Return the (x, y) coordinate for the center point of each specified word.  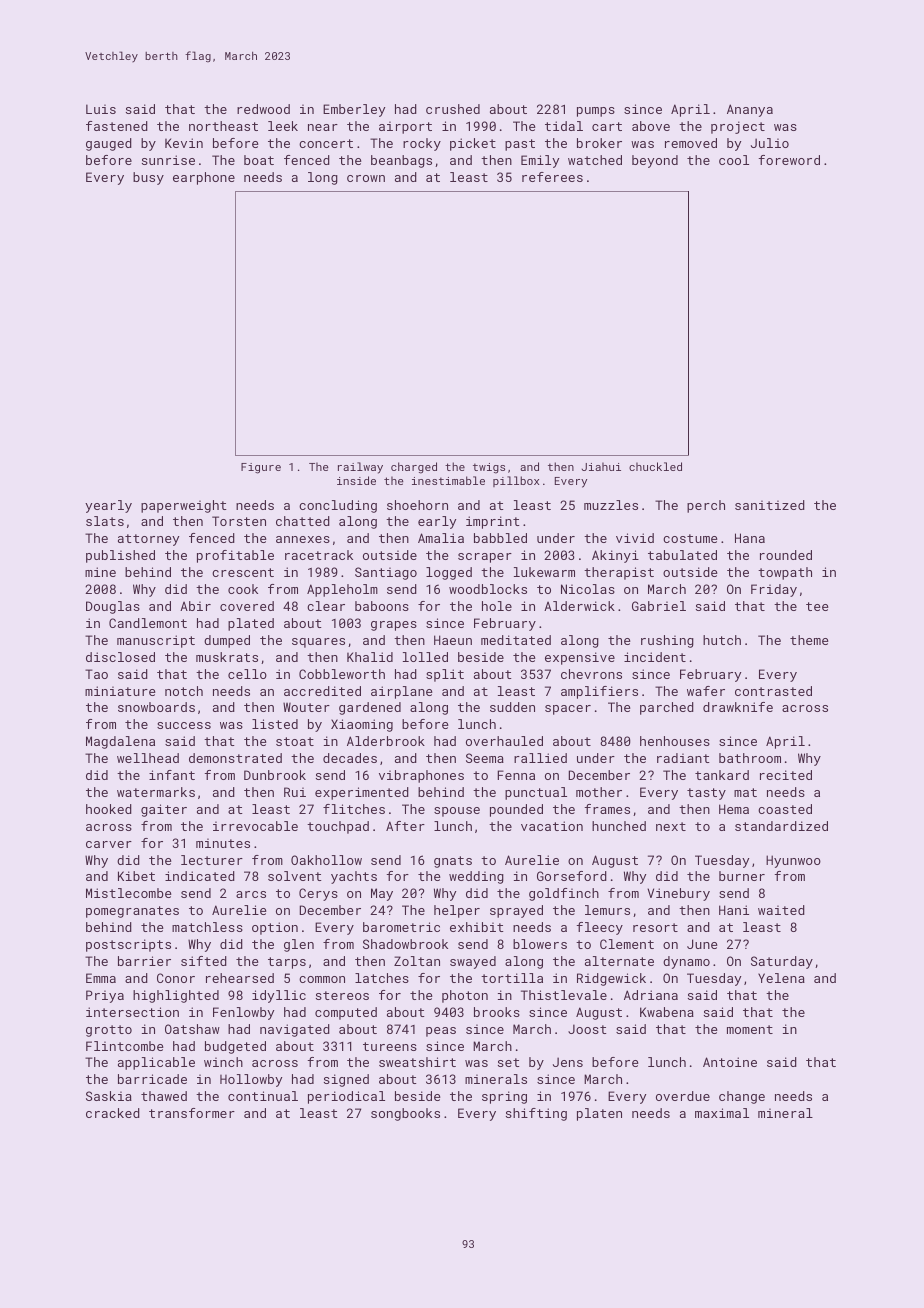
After (405, 826)
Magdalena (120, 742)
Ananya (750, 110)
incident (655, 657)
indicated (200, 876)
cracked (113, 1113)
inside (356, 480)
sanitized (770, 505)
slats (105, 521)
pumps (596, 112)
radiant (683, 758)
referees (552, 177)
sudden (512, 707)
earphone (204, 178)
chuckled (655, 466)
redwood (263, 109)
